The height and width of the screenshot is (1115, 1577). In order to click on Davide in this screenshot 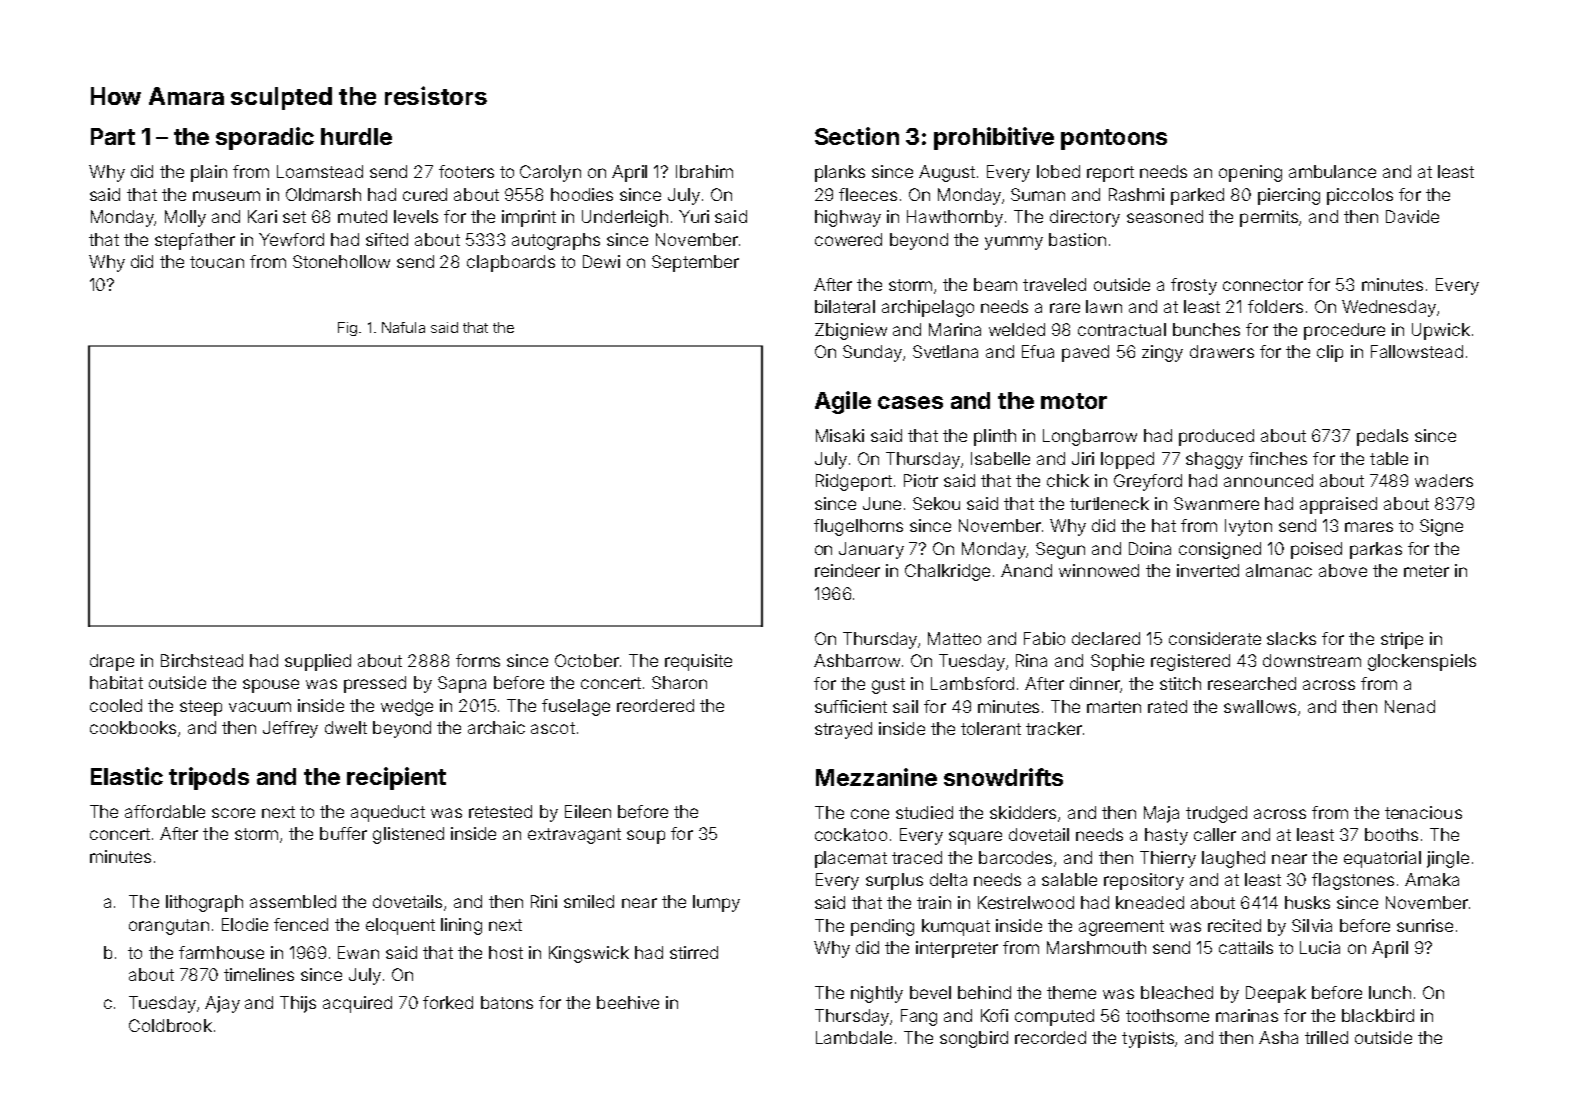, I will do `click(1412, 216)`.
